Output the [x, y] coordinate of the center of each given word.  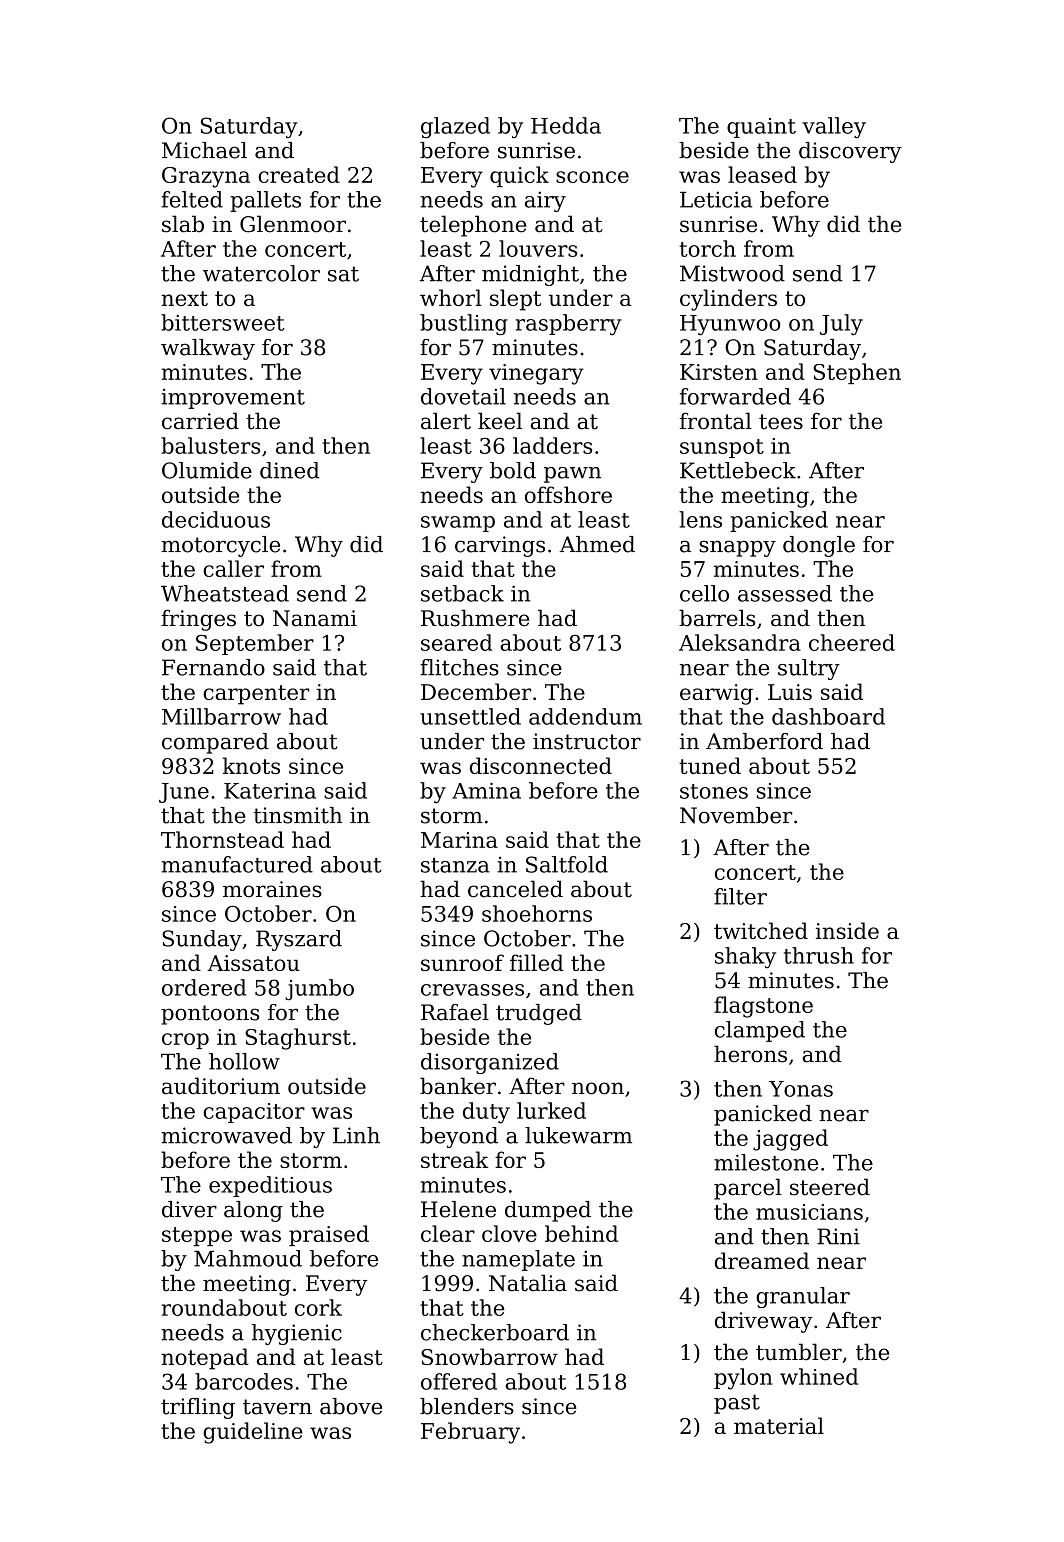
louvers [538, 248]
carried [200, 421]
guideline [253, 1433]
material [779, 1425]
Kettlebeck [738, 470]
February [470, 1433]
